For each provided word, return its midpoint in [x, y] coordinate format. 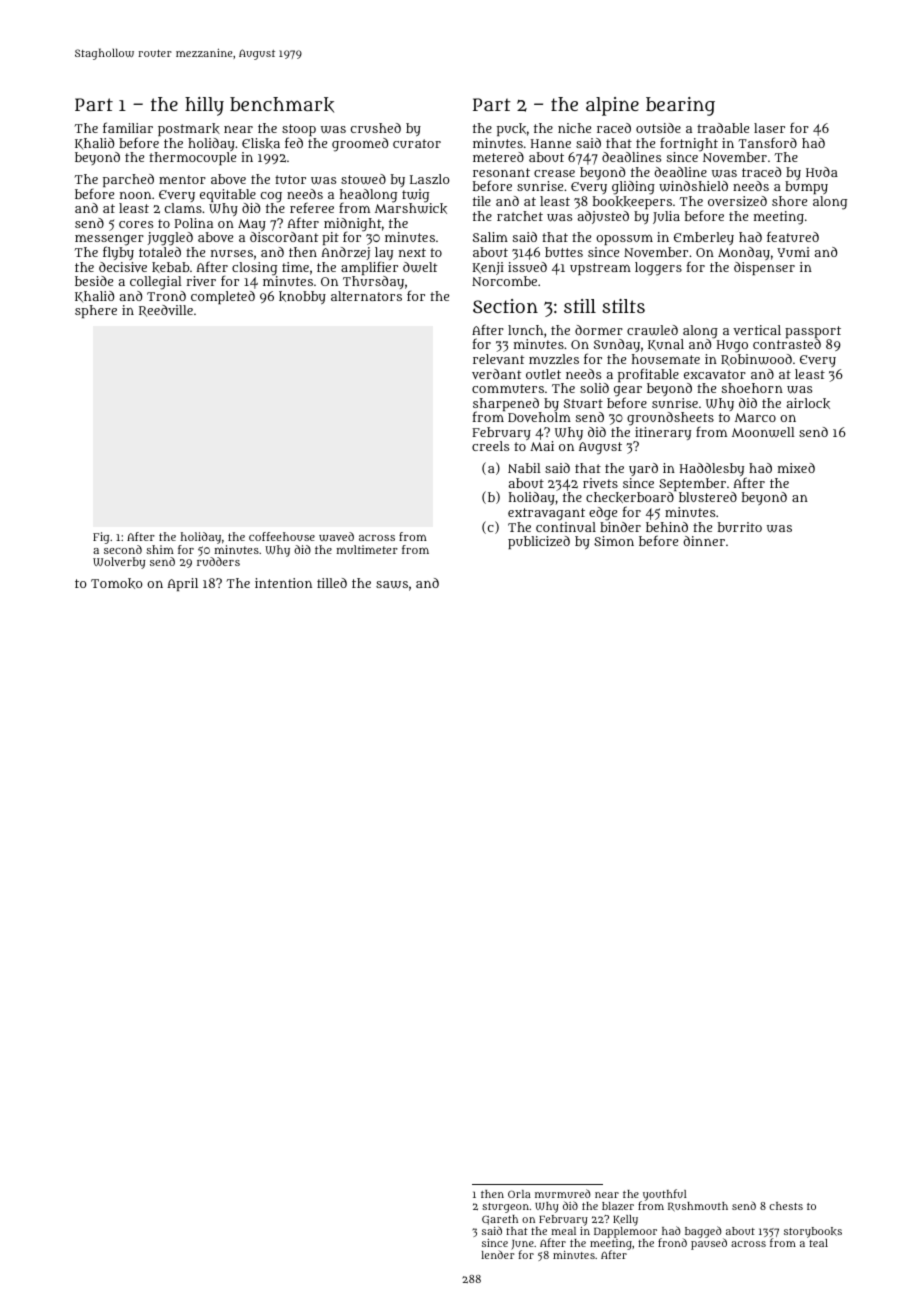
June [522, 1245]
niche [574, 128]
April [182, 584]
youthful [664, 1195]
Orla [519, 1194]
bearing [680, 106]
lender [498, 1254]
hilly [204, 106]
